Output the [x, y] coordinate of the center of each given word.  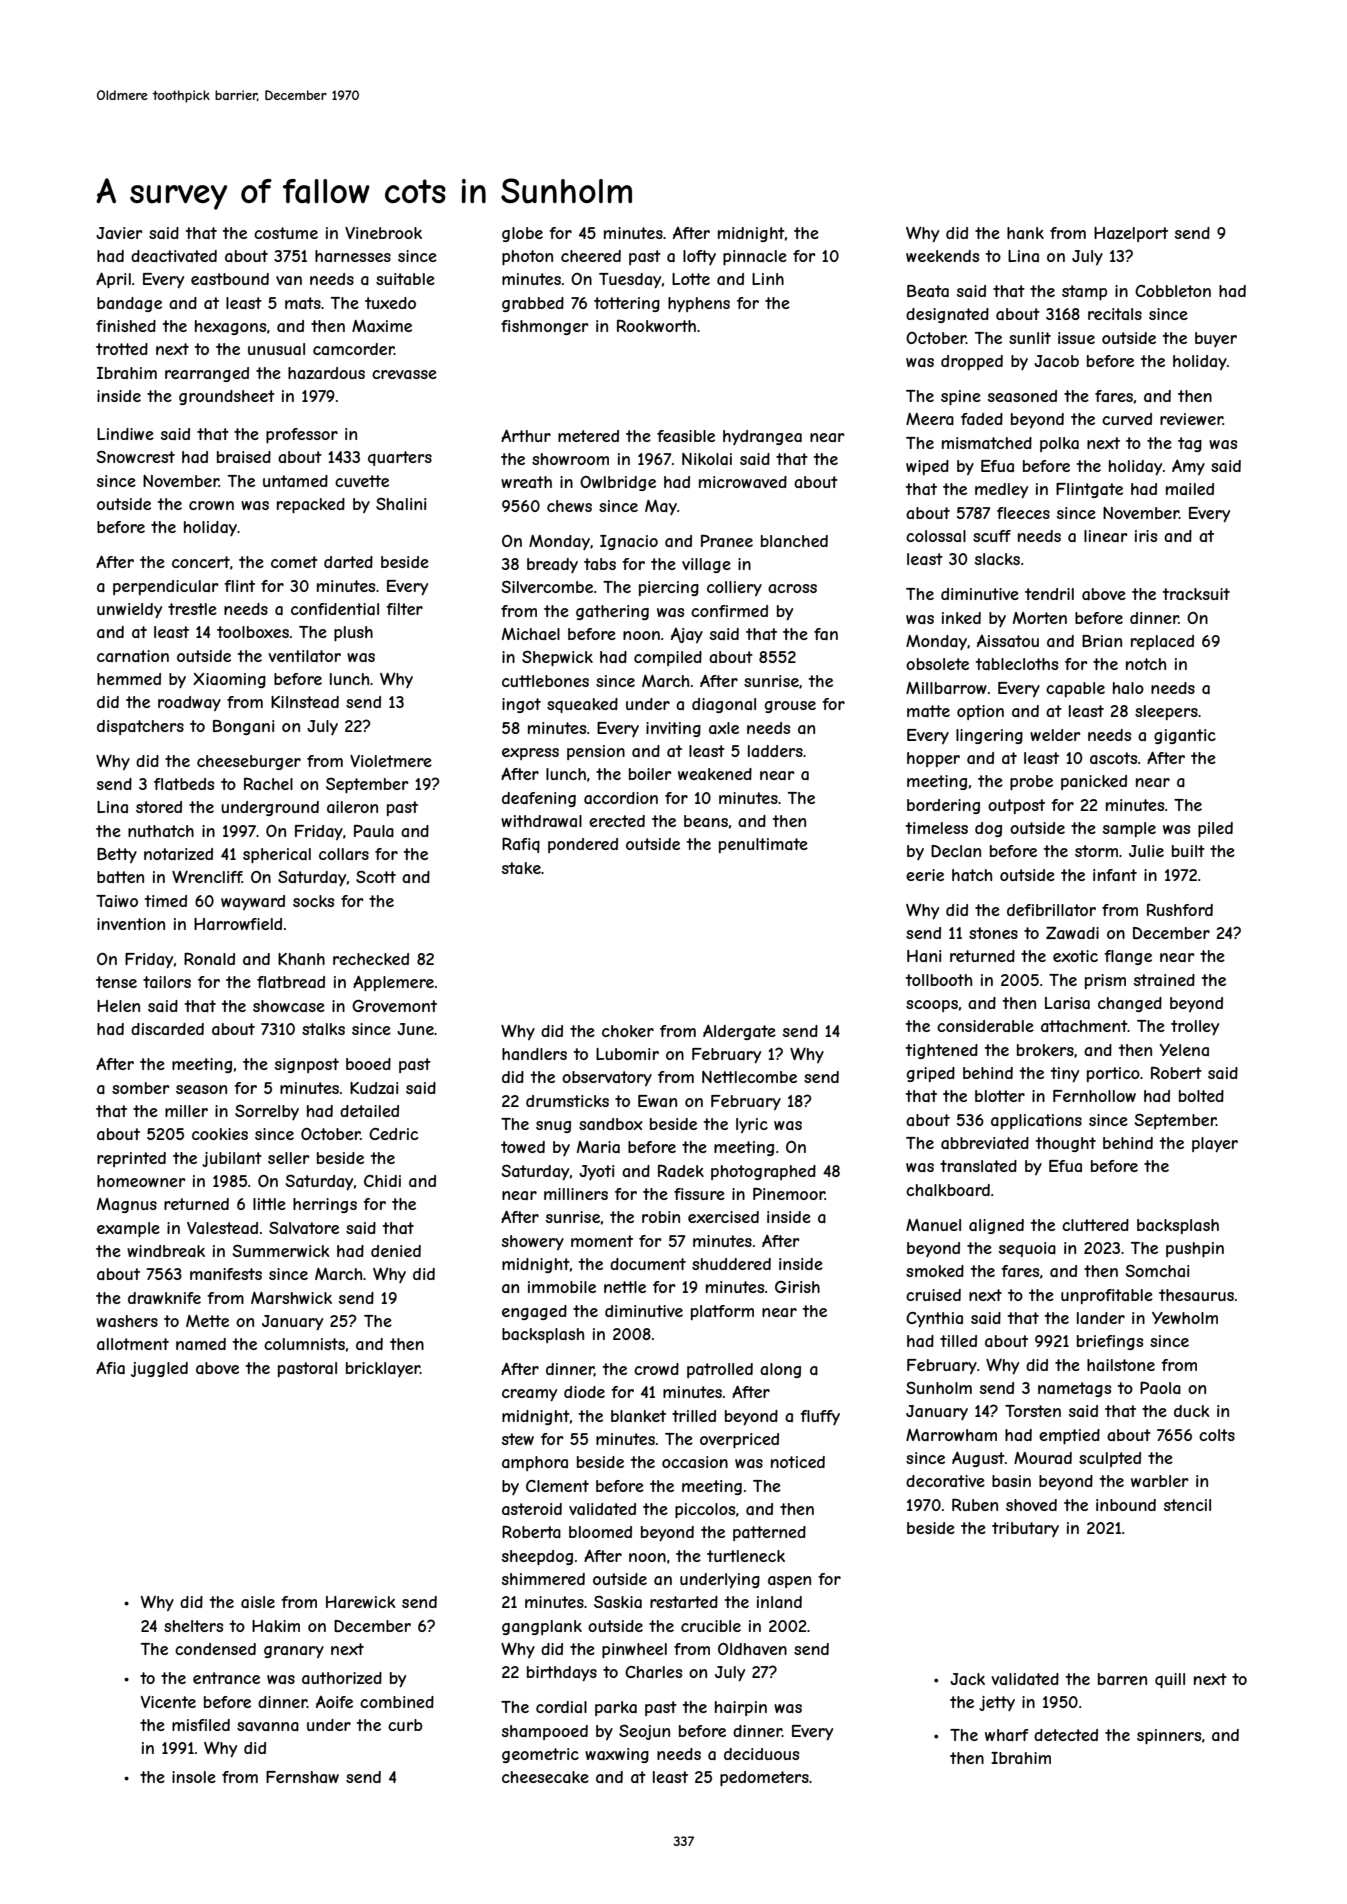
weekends [942, 256]
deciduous [761, 1754]
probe [1031, 782]
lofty [699, 257]
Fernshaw [302, 1777]
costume [286, 233]
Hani [924, 956]
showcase [289, 1006]
